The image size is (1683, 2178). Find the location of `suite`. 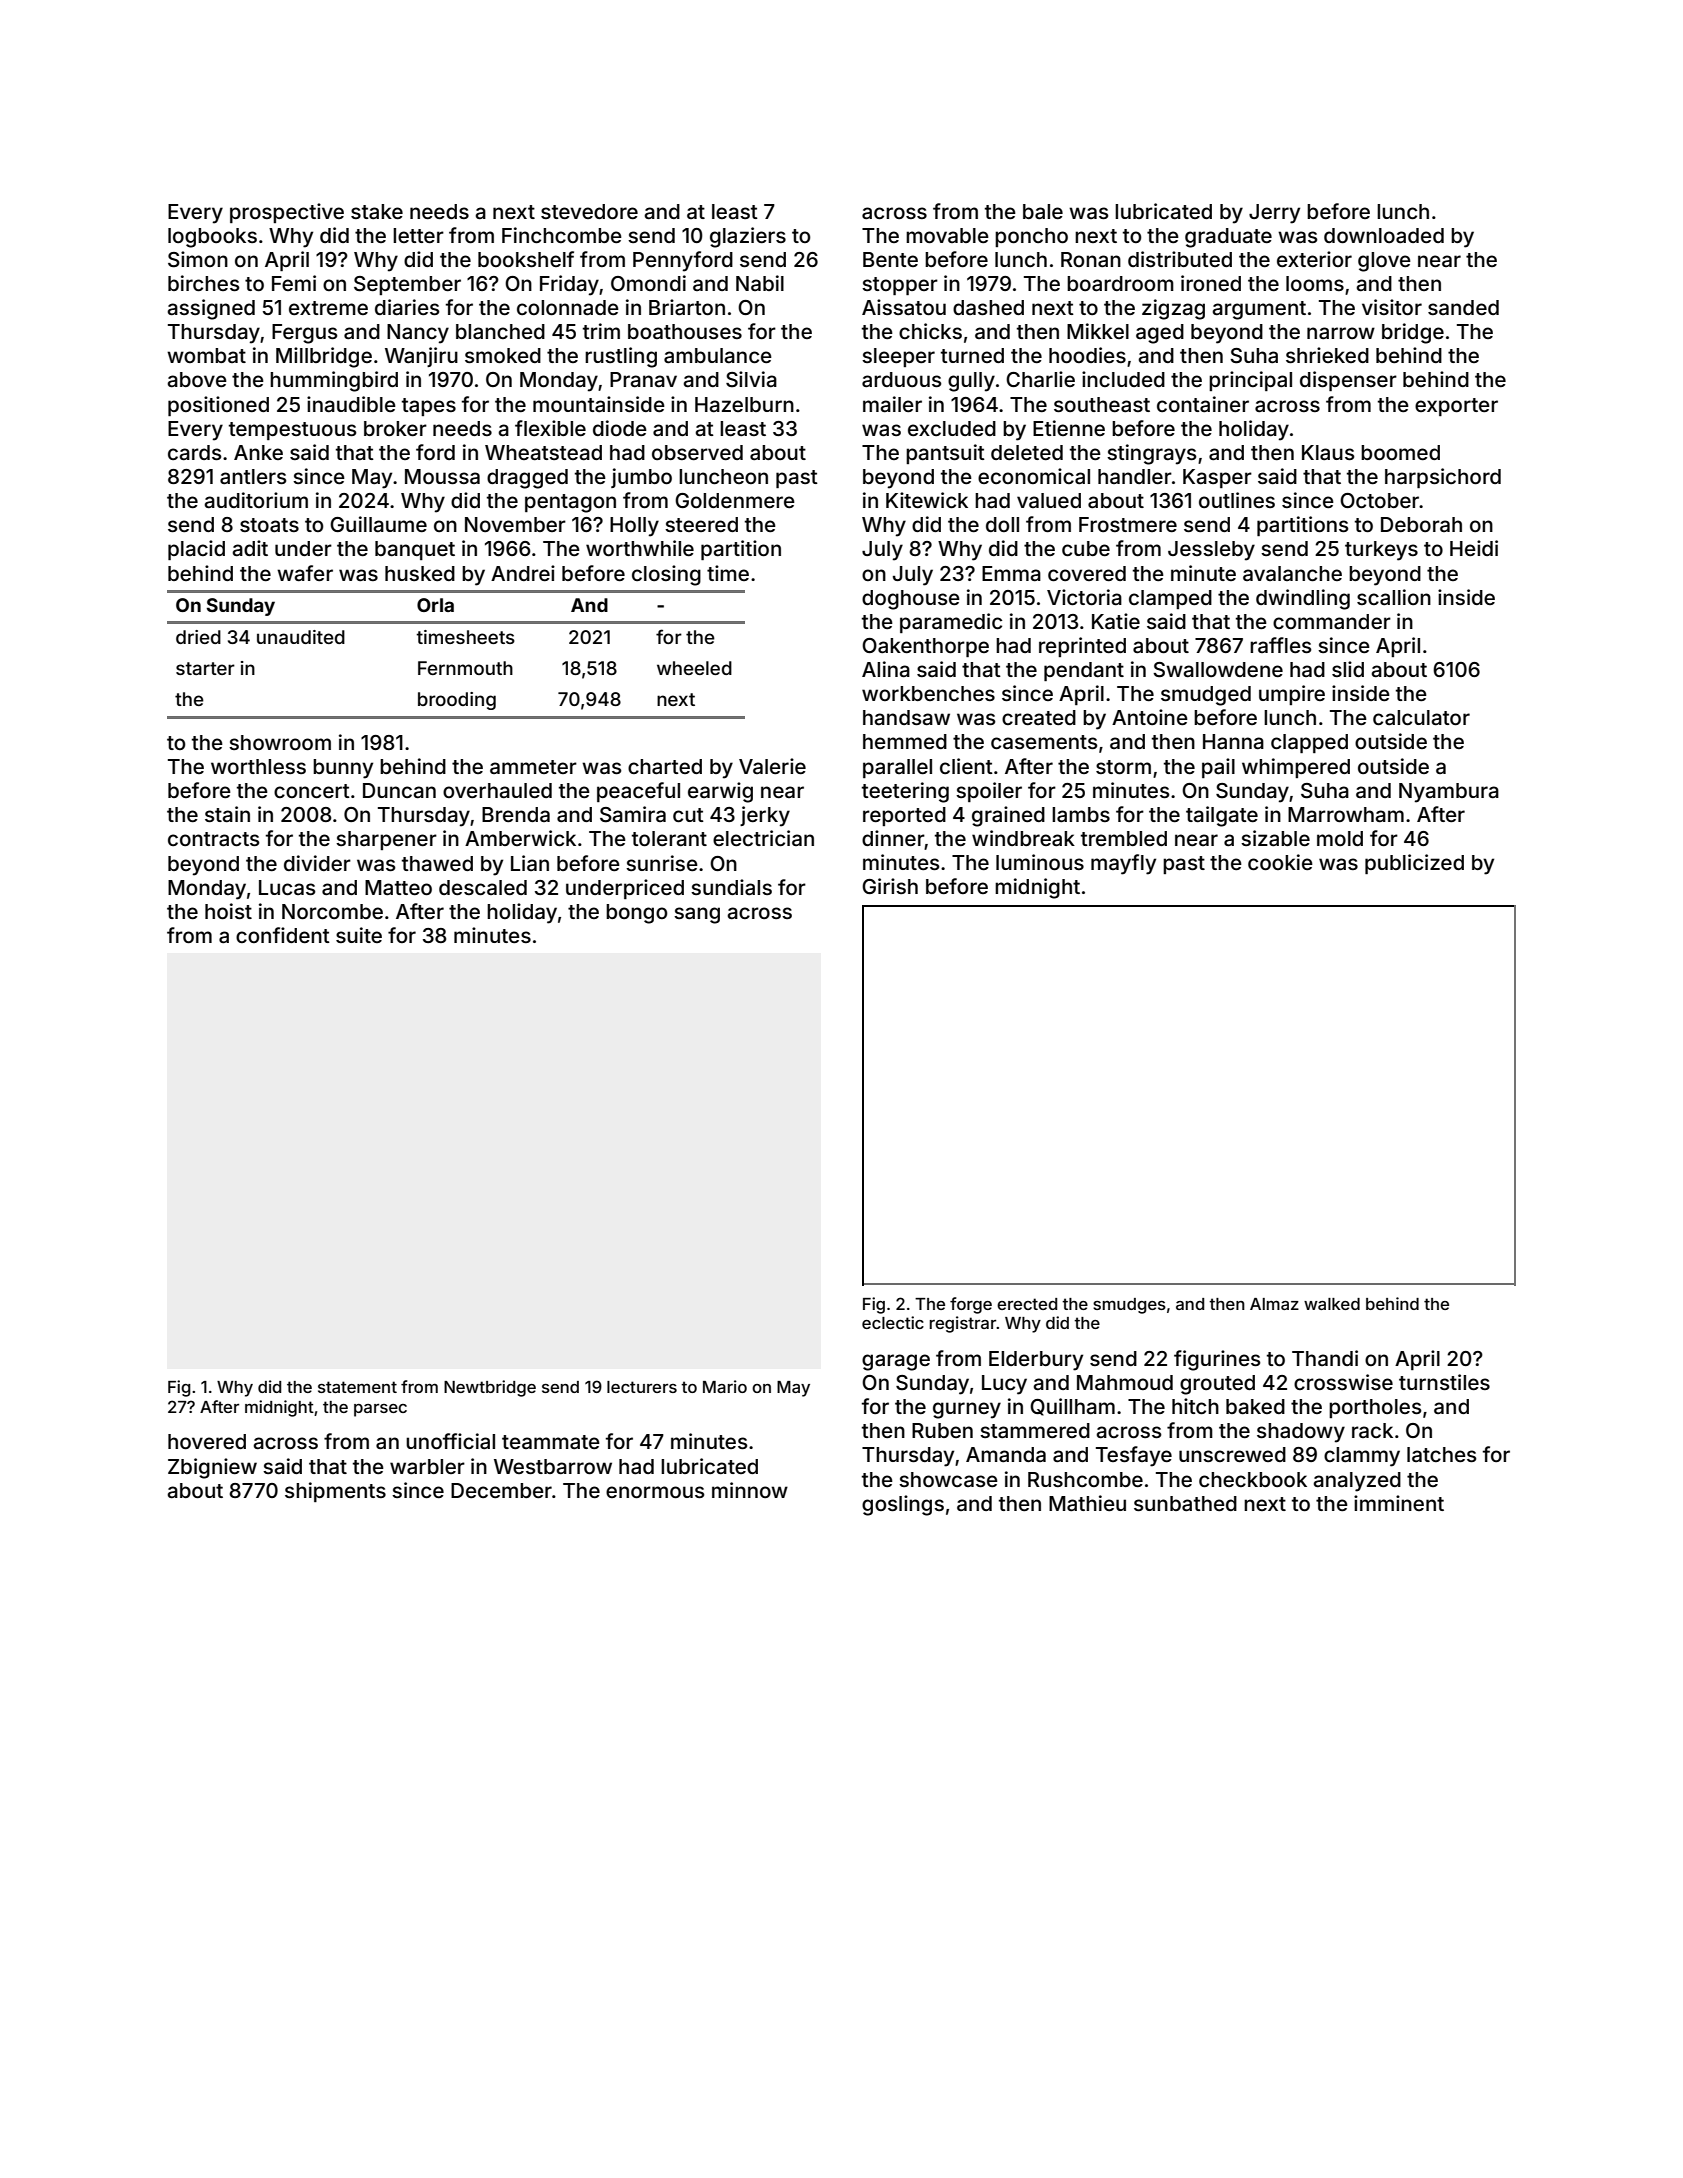

suite is located at coordinates (359, 935).
